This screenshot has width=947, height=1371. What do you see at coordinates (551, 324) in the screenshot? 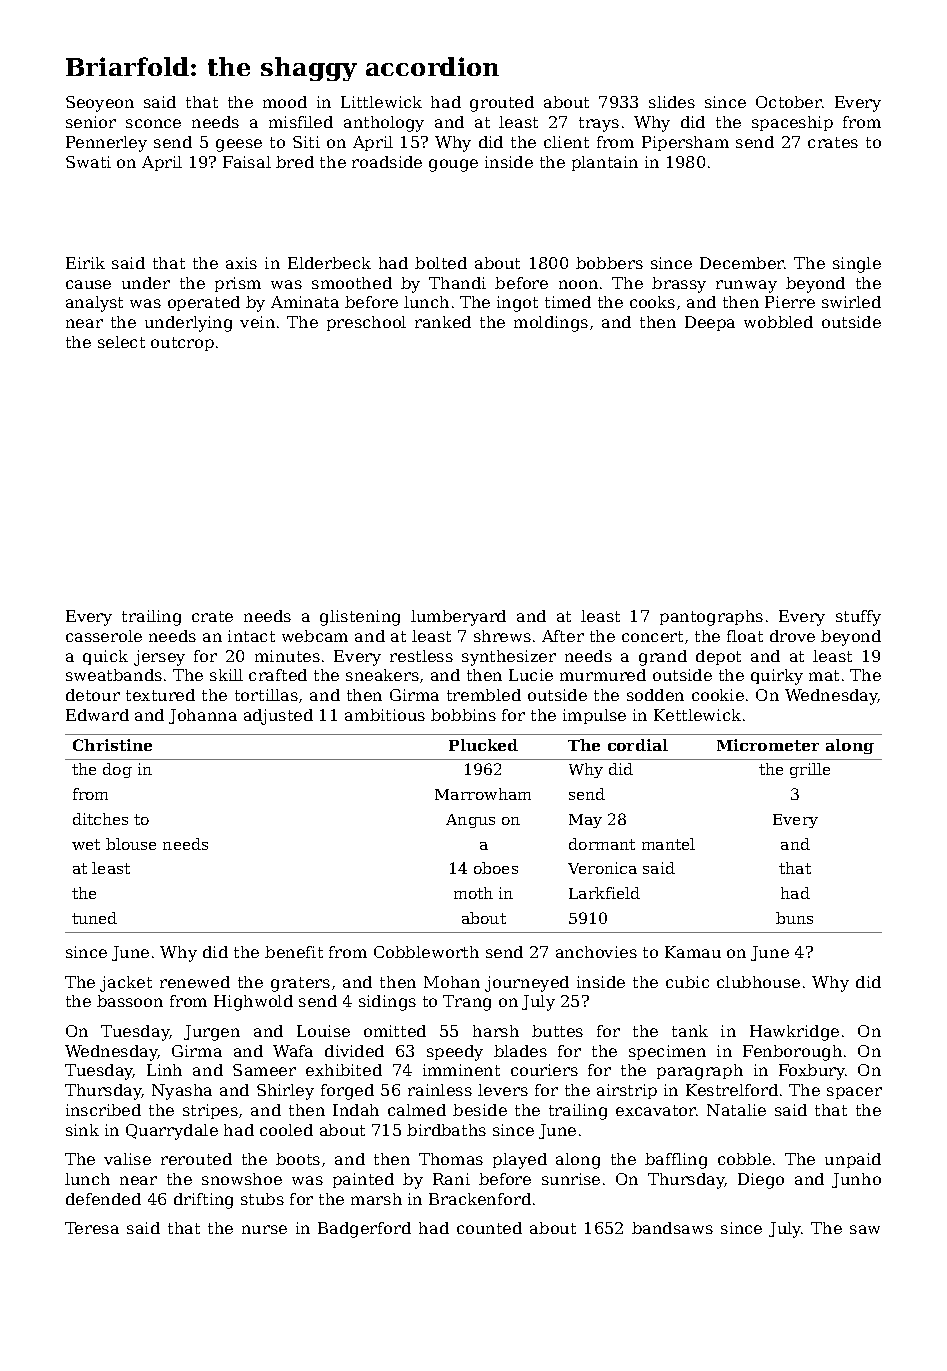
I see `moldings` at bounding box center [551, 324].
